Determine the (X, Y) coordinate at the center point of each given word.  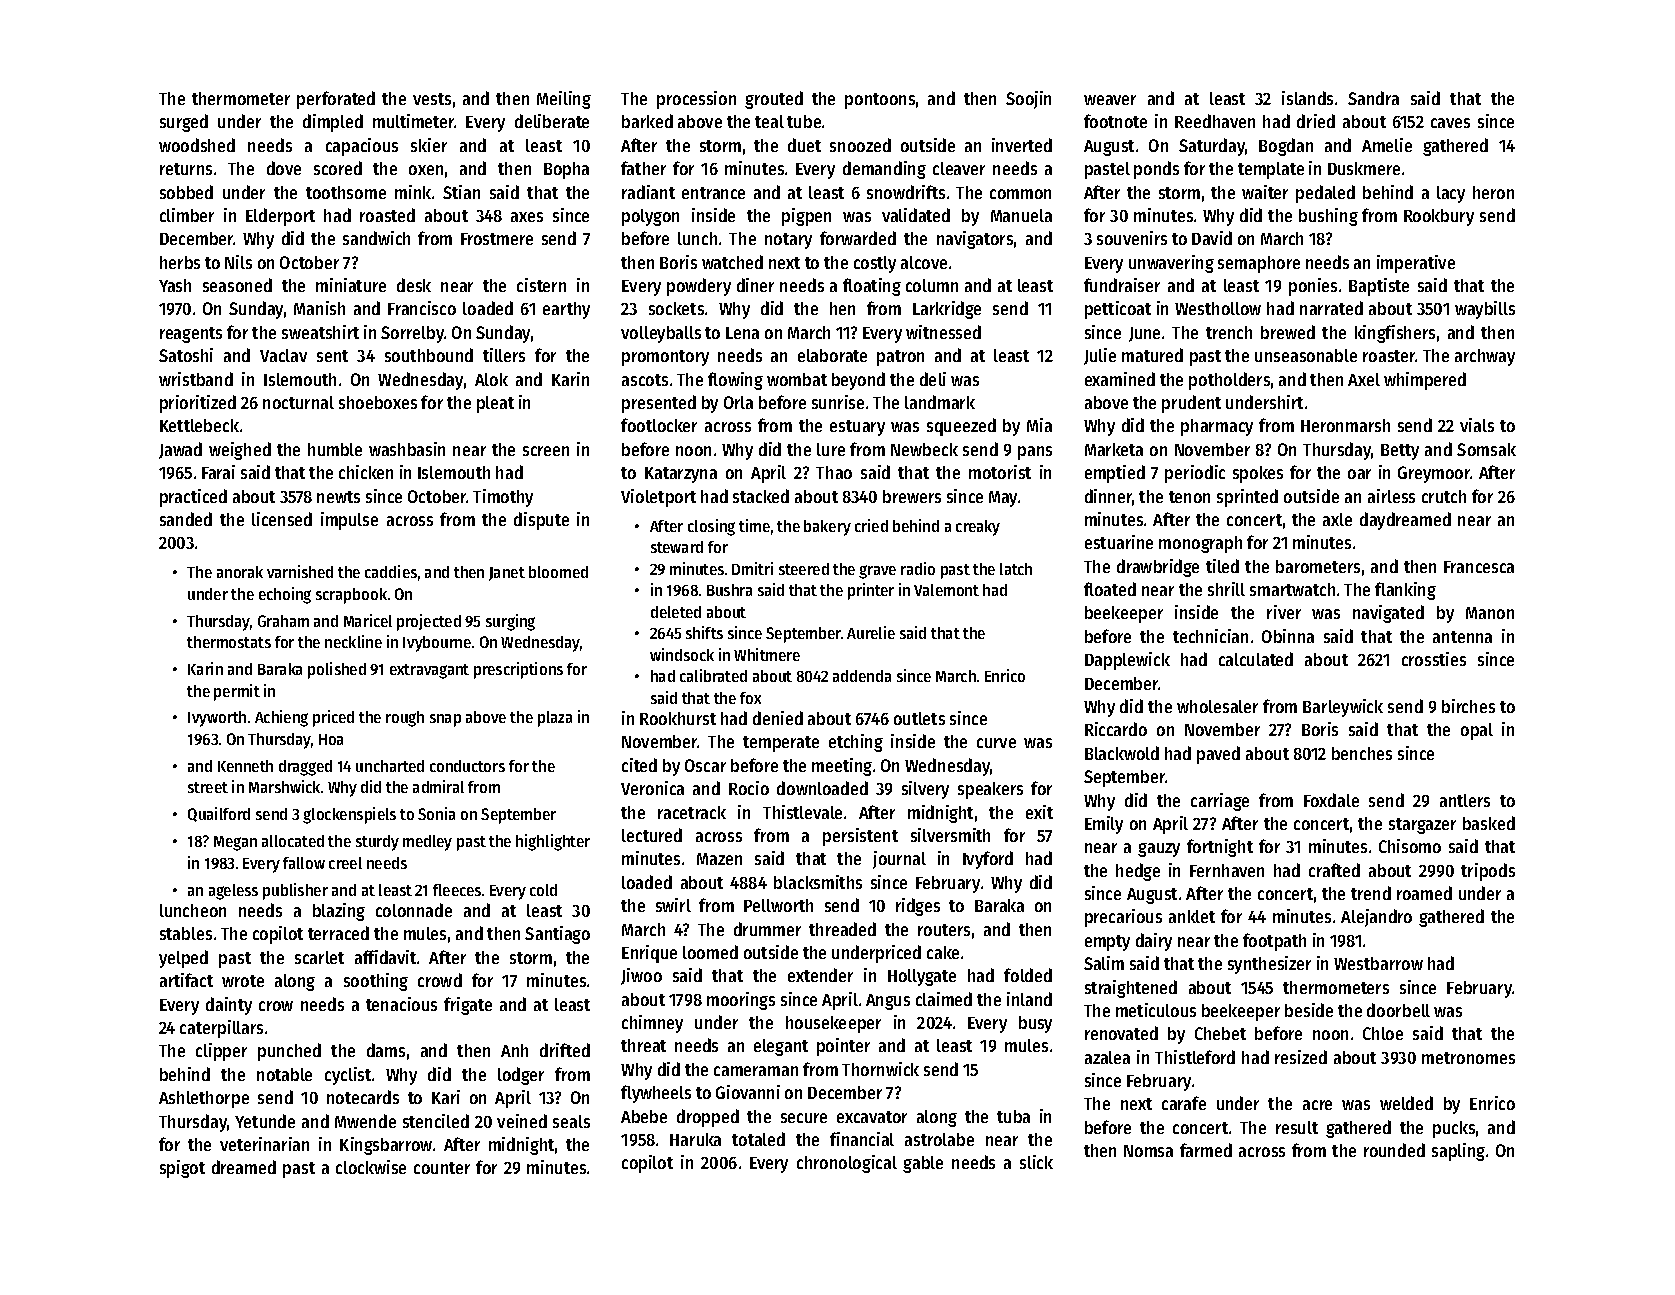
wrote (243, 981)
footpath (1274, 942)
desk (414, 285)
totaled (758, 1139)
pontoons (880, 101)
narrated (1331, 308)
